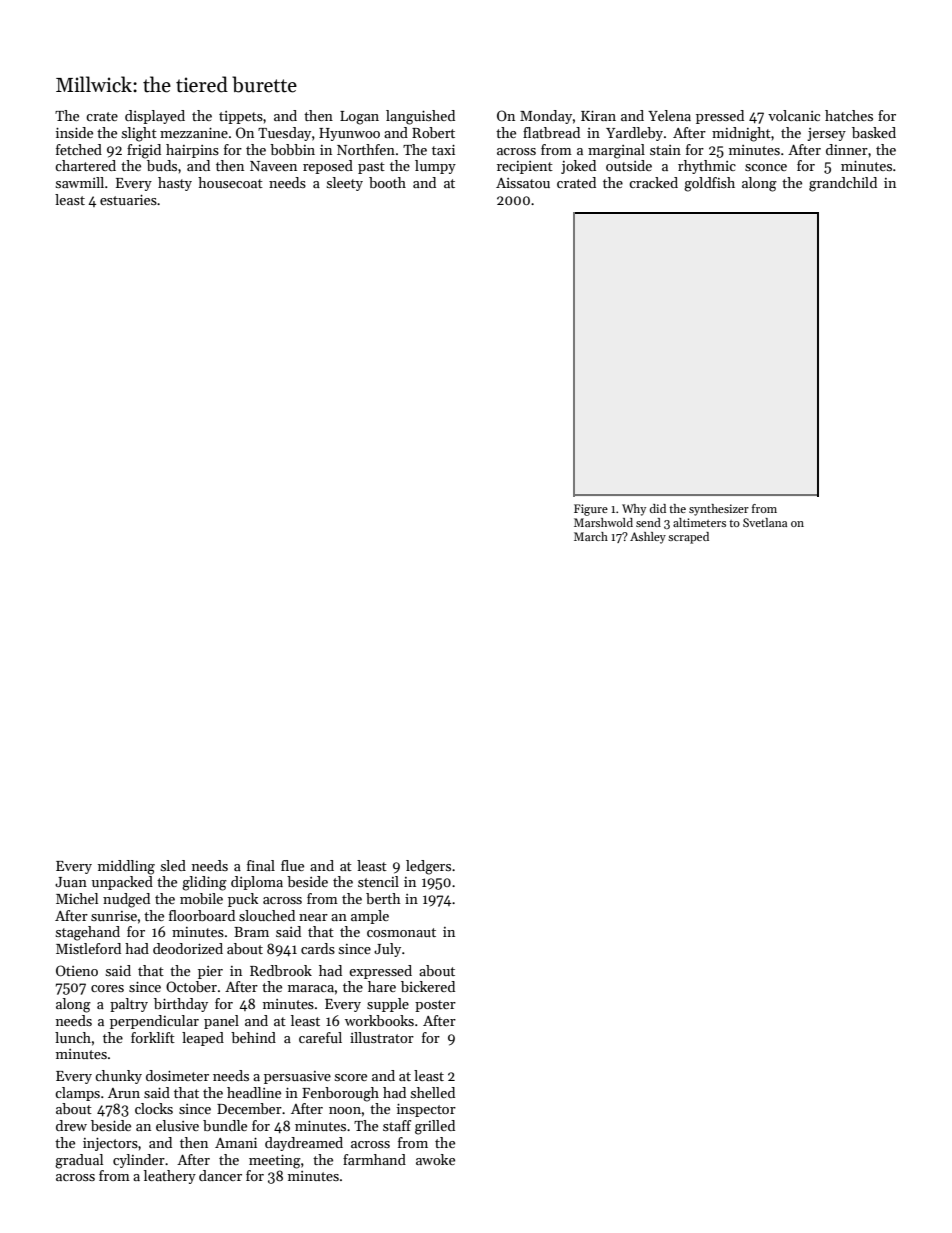 The height and width of the document is (1233, 952). Describe the element at coordinates (126, 867) in the document. I see `middling` at that location.
